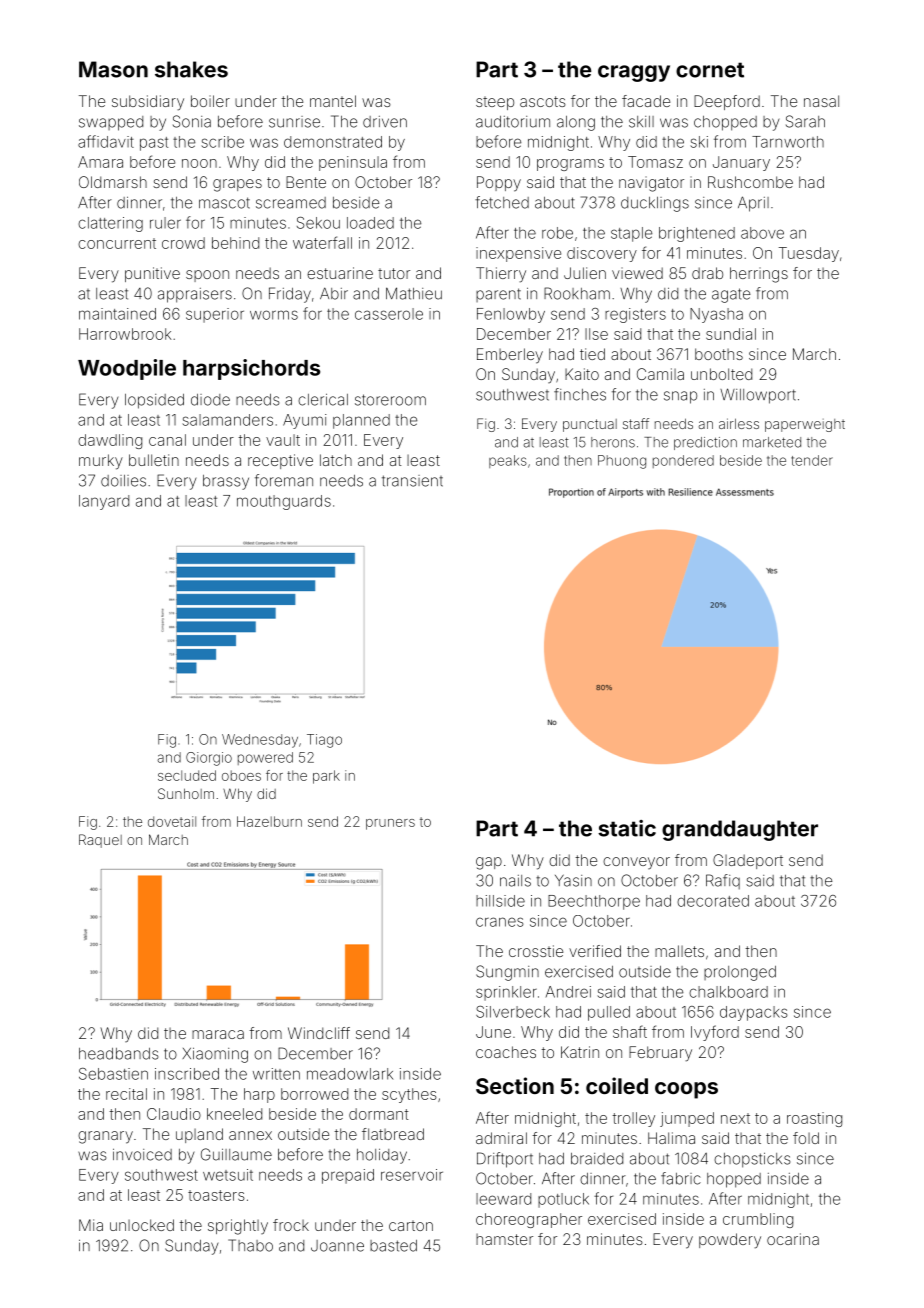 The height and width of the screenshot is (1308, 924). What do you see at coordinates (710, 70) in the screenshot?
I see `cornet` at bounding box center [710, 70].
